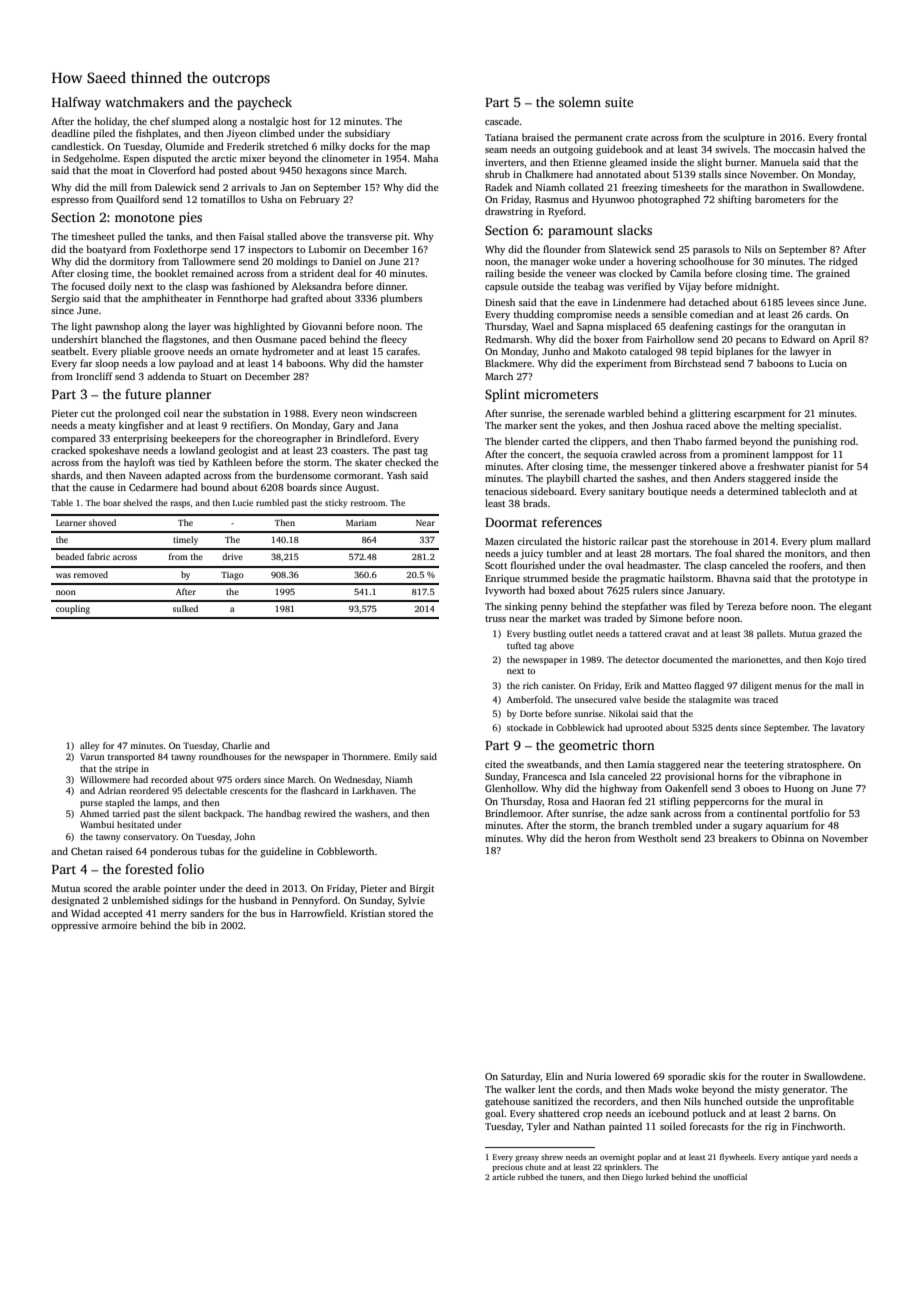 The height and width of the image is (1314, 924). Describe the element at coordinates (237, 745) in the image. I see `Charlie` at that location.
